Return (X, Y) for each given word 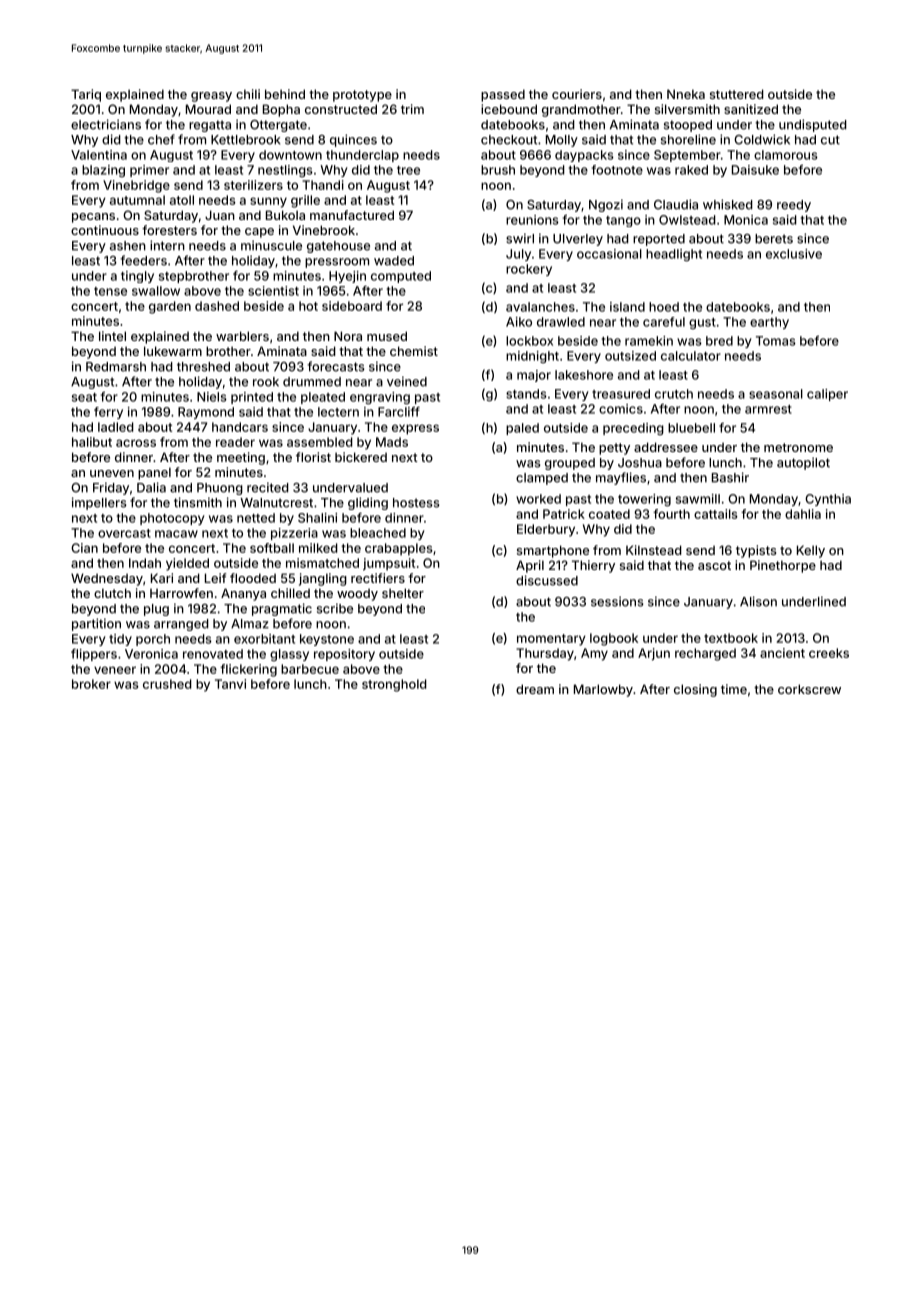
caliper (827, 395)
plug (156, 610)
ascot (714, 565)
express (415, 429)
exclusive (794, 254)
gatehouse (338, 247)
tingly (137, 277)
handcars (240, 427)
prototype (362, 96)
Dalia (151, 487)
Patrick (564, 514)
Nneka (686, 94)
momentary (551, 640)
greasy (211, 97)
